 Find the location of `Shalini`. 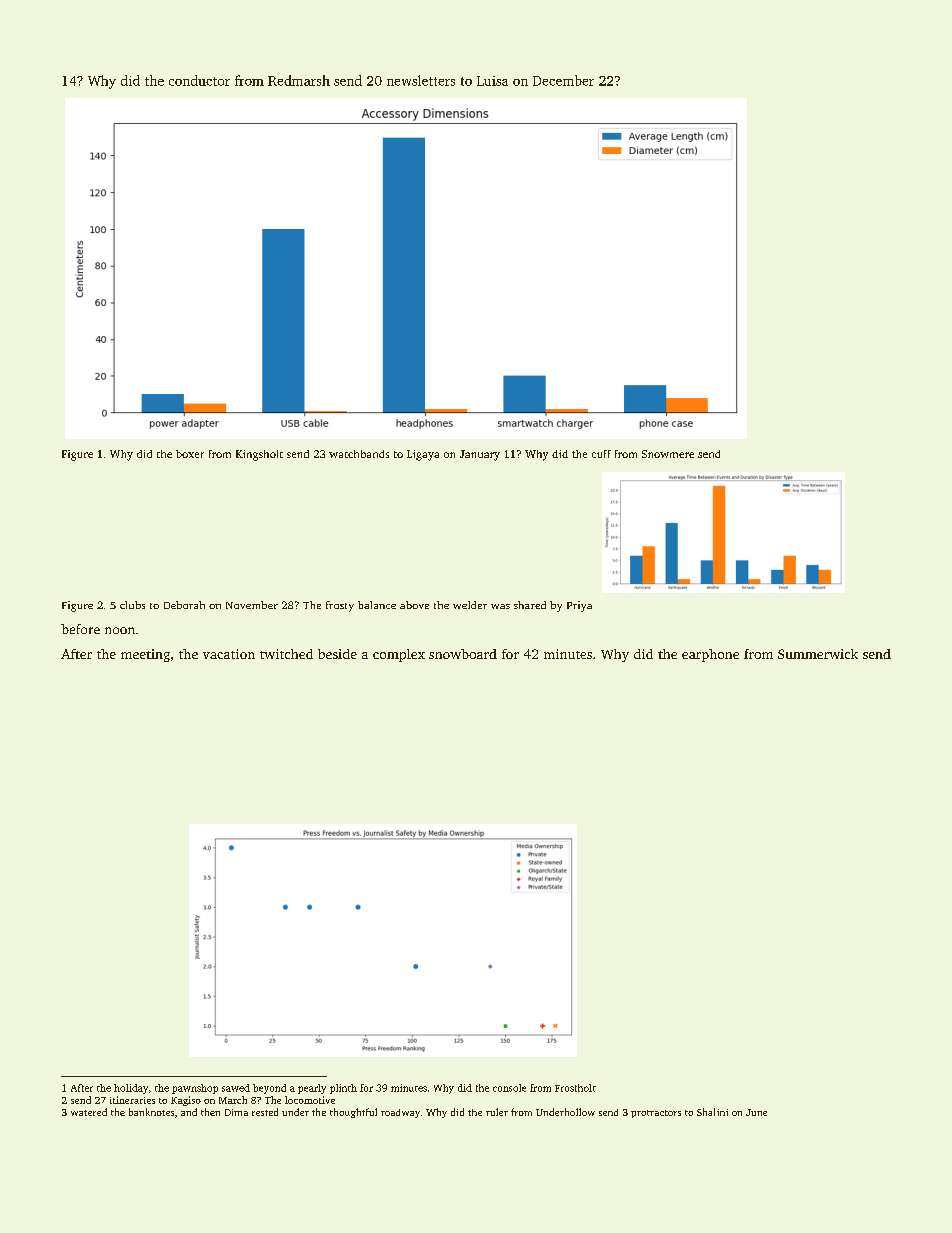

Shalini is located at coordinates (712, 1112).
